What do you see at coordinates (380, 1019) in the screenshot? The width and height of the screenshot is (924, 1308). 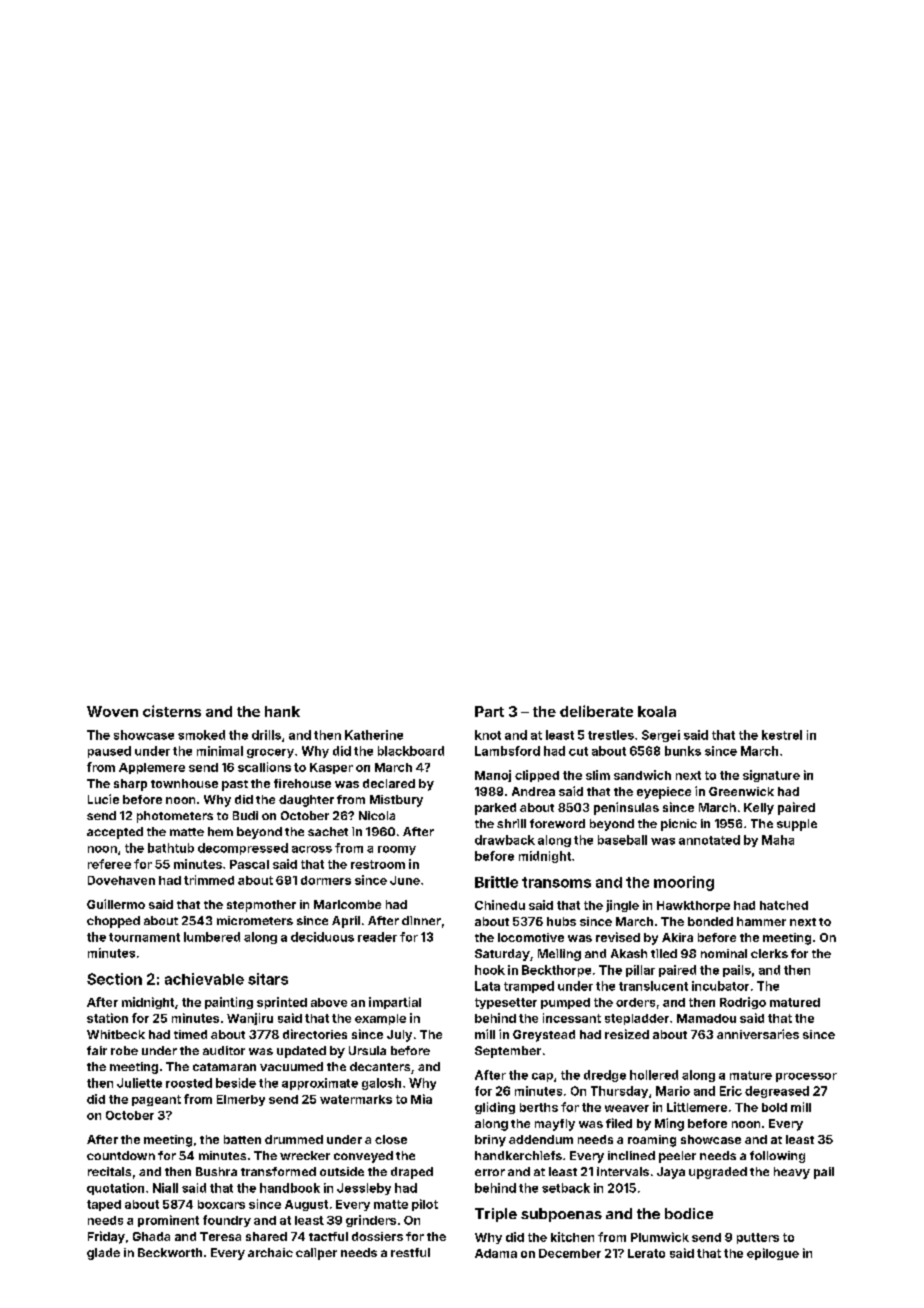 I see `example` at bounding box center [380, 1019].
